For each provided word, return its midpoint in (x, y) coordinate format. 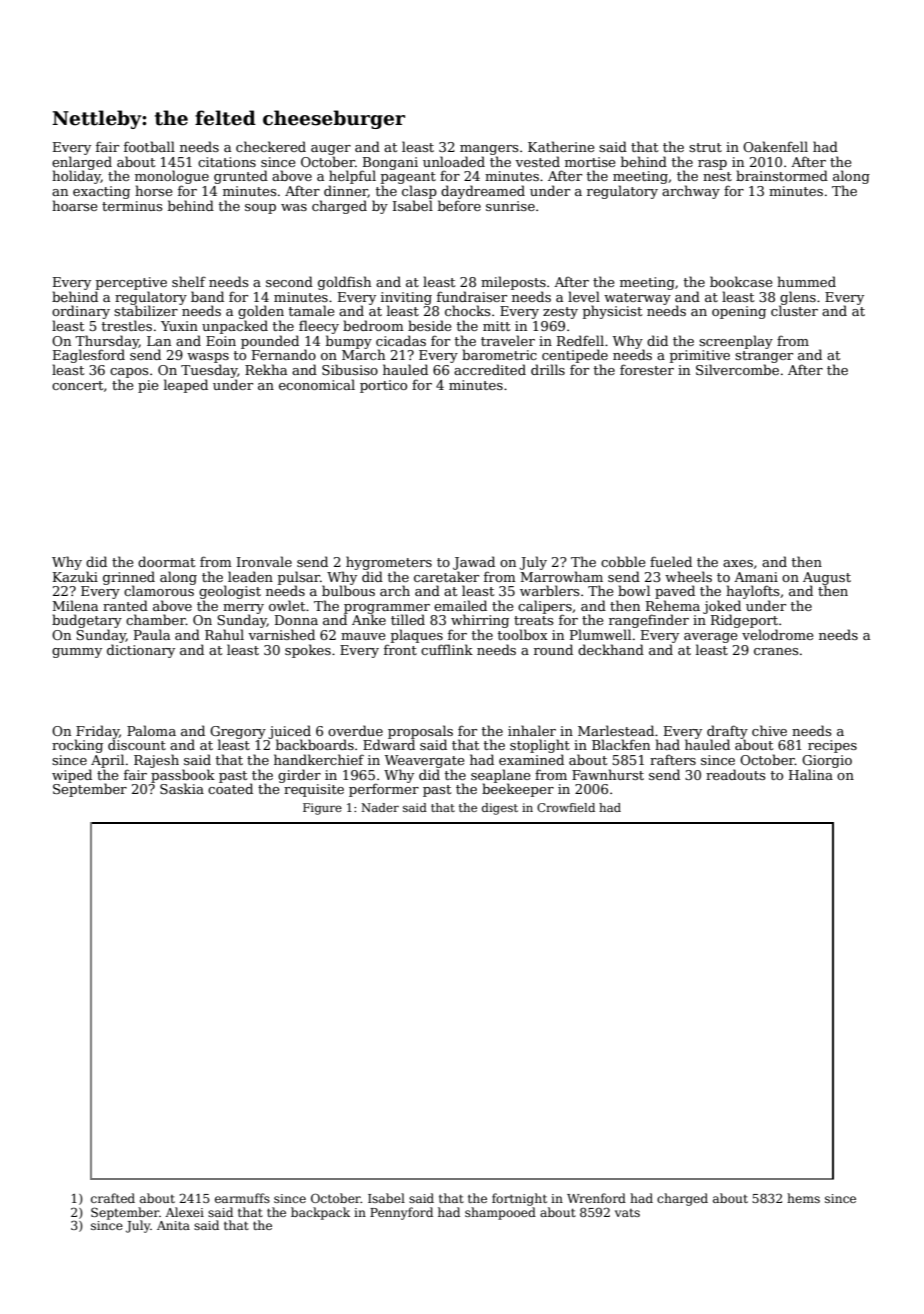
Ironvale (264, 561)
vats (627, 1213)
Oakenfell (775, 146)
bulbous (348, 590)
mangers (489, 150)
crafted (113, 1198)
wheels (688, 576)
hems (803, 1198)
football (149, 146)
